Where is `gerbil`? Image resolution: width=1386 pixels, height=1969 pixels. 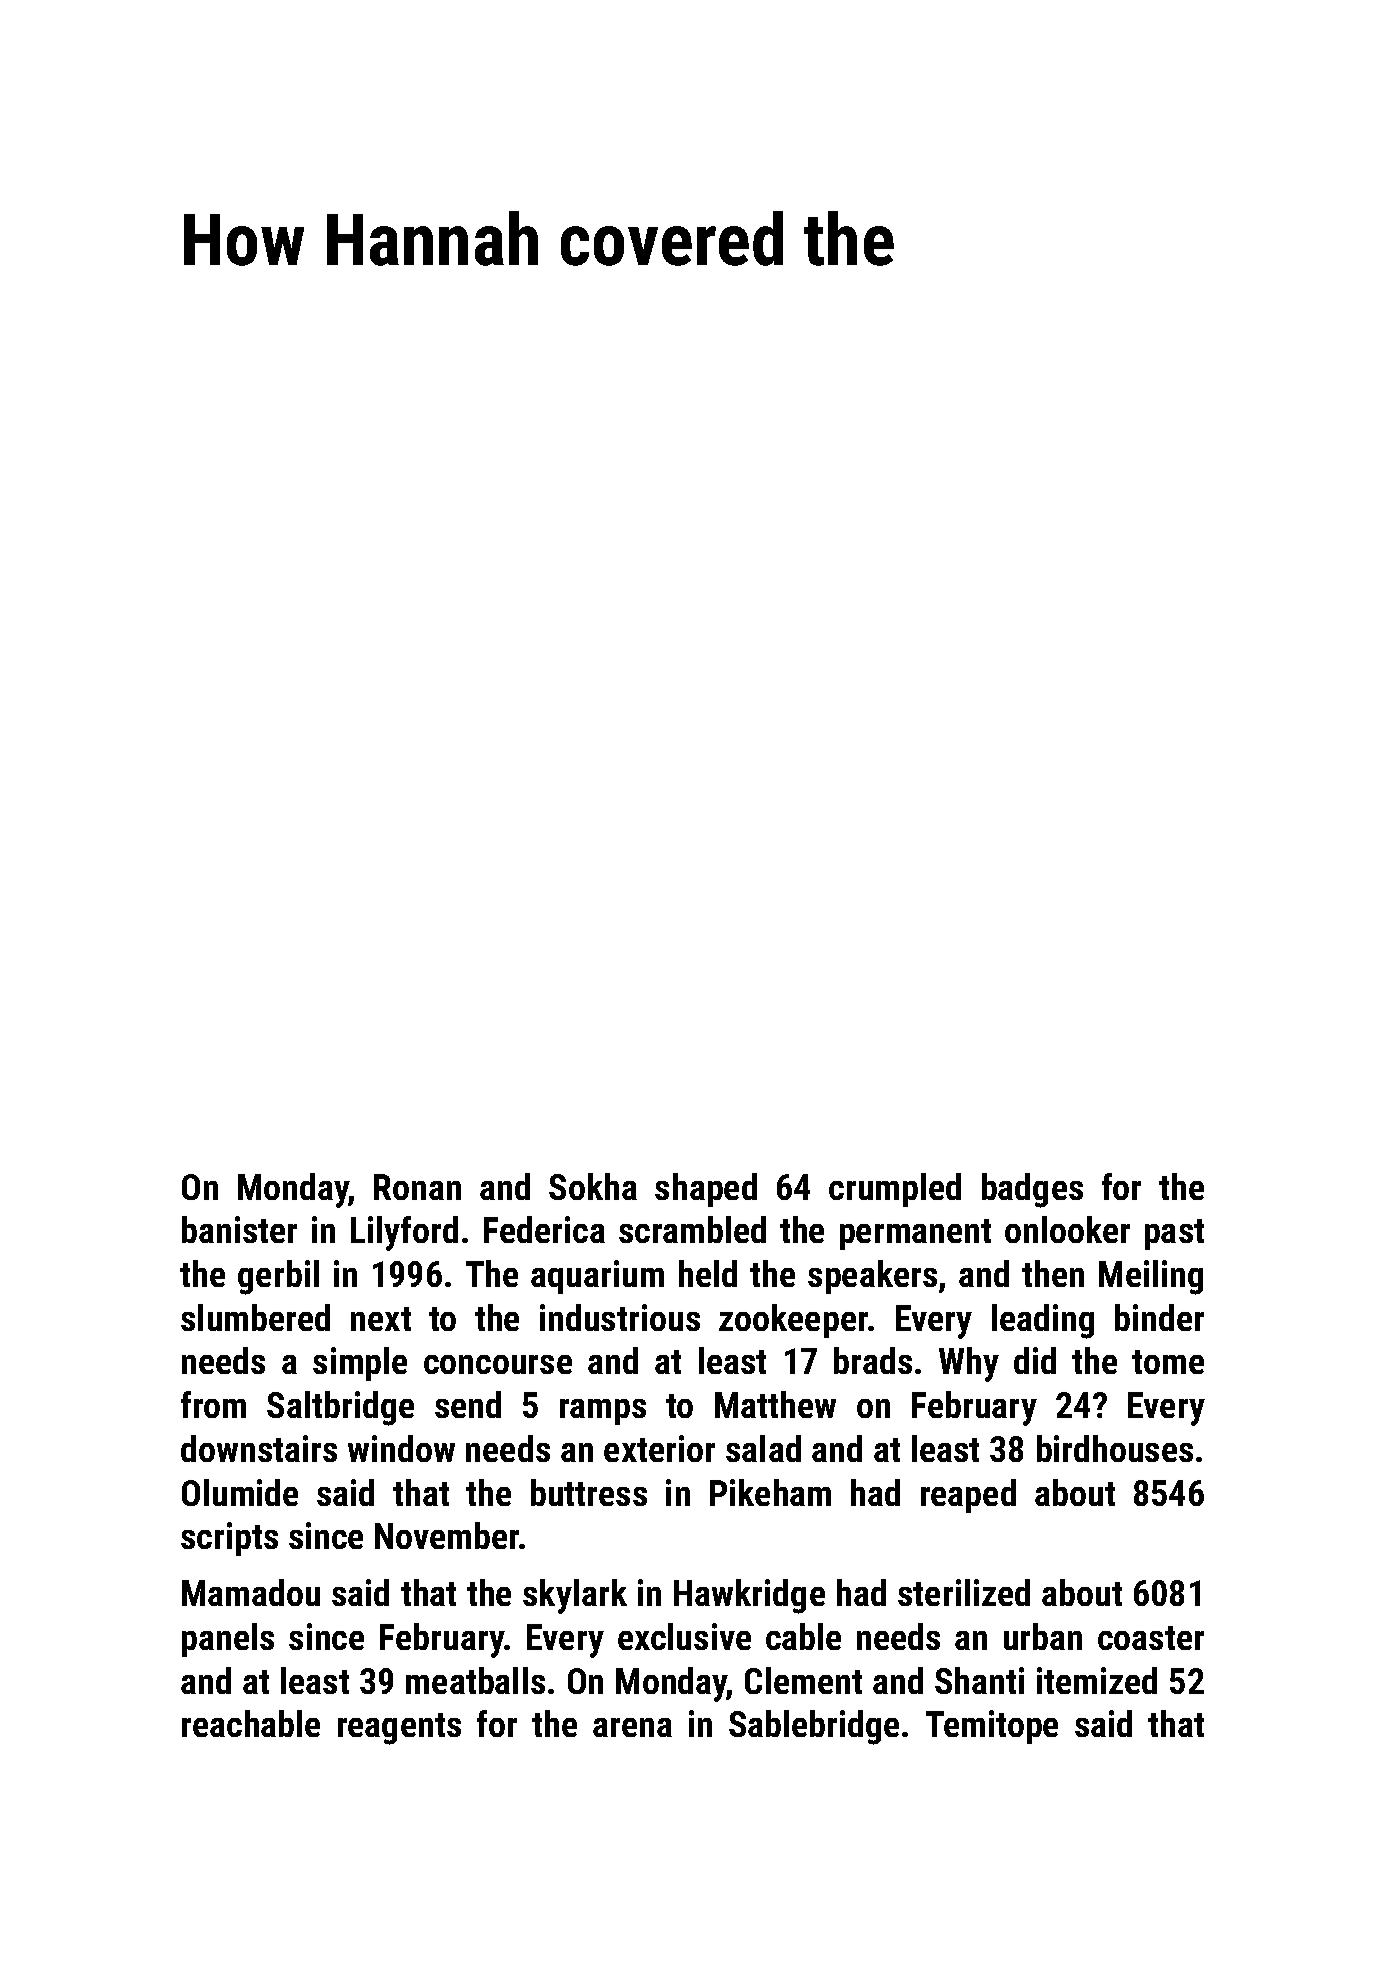 gerbil is located at coordinates (278, 1277).
